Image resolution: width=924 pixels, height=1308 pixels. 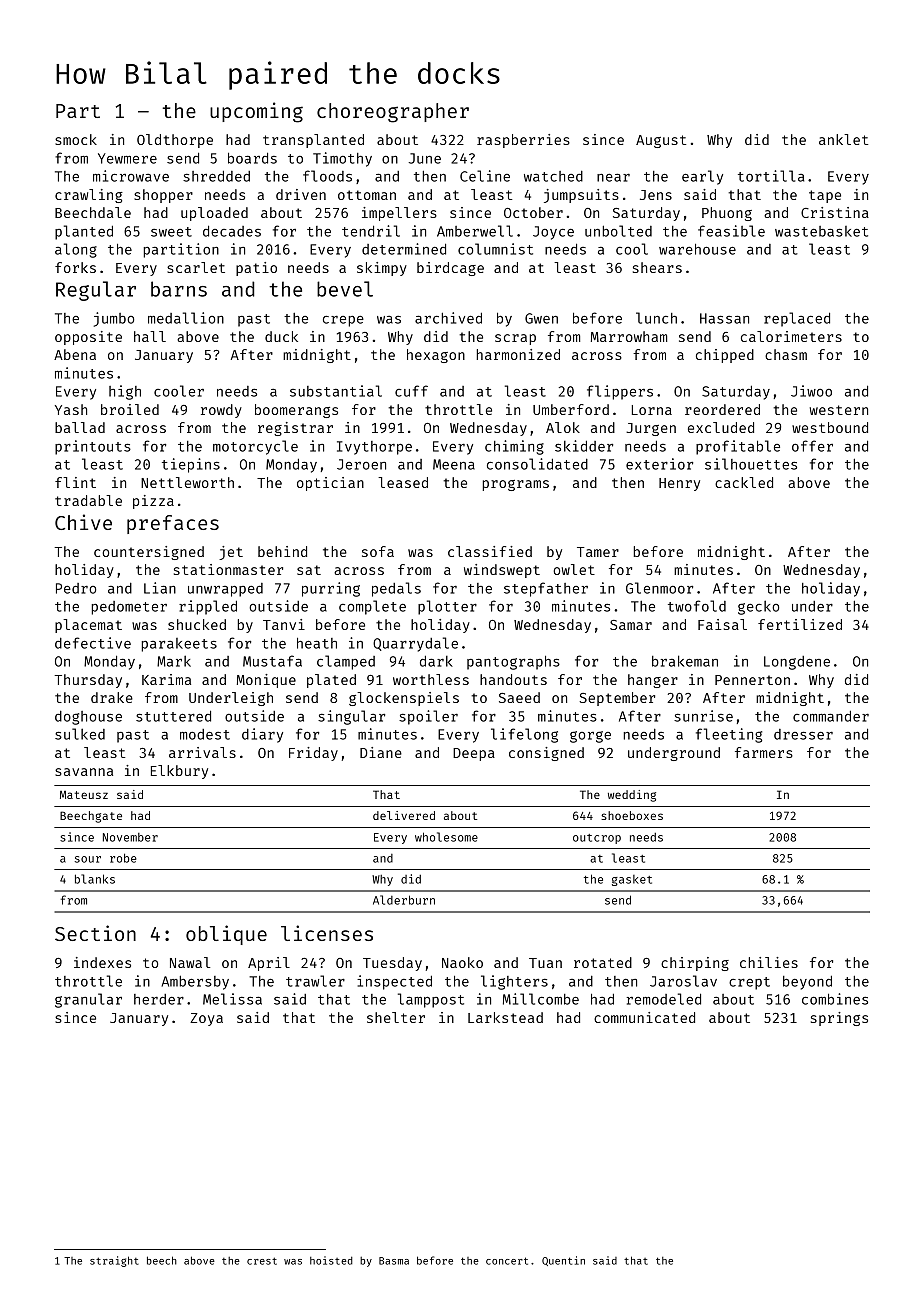 I want to click on wastebasket, so click(x=821, y=231).
